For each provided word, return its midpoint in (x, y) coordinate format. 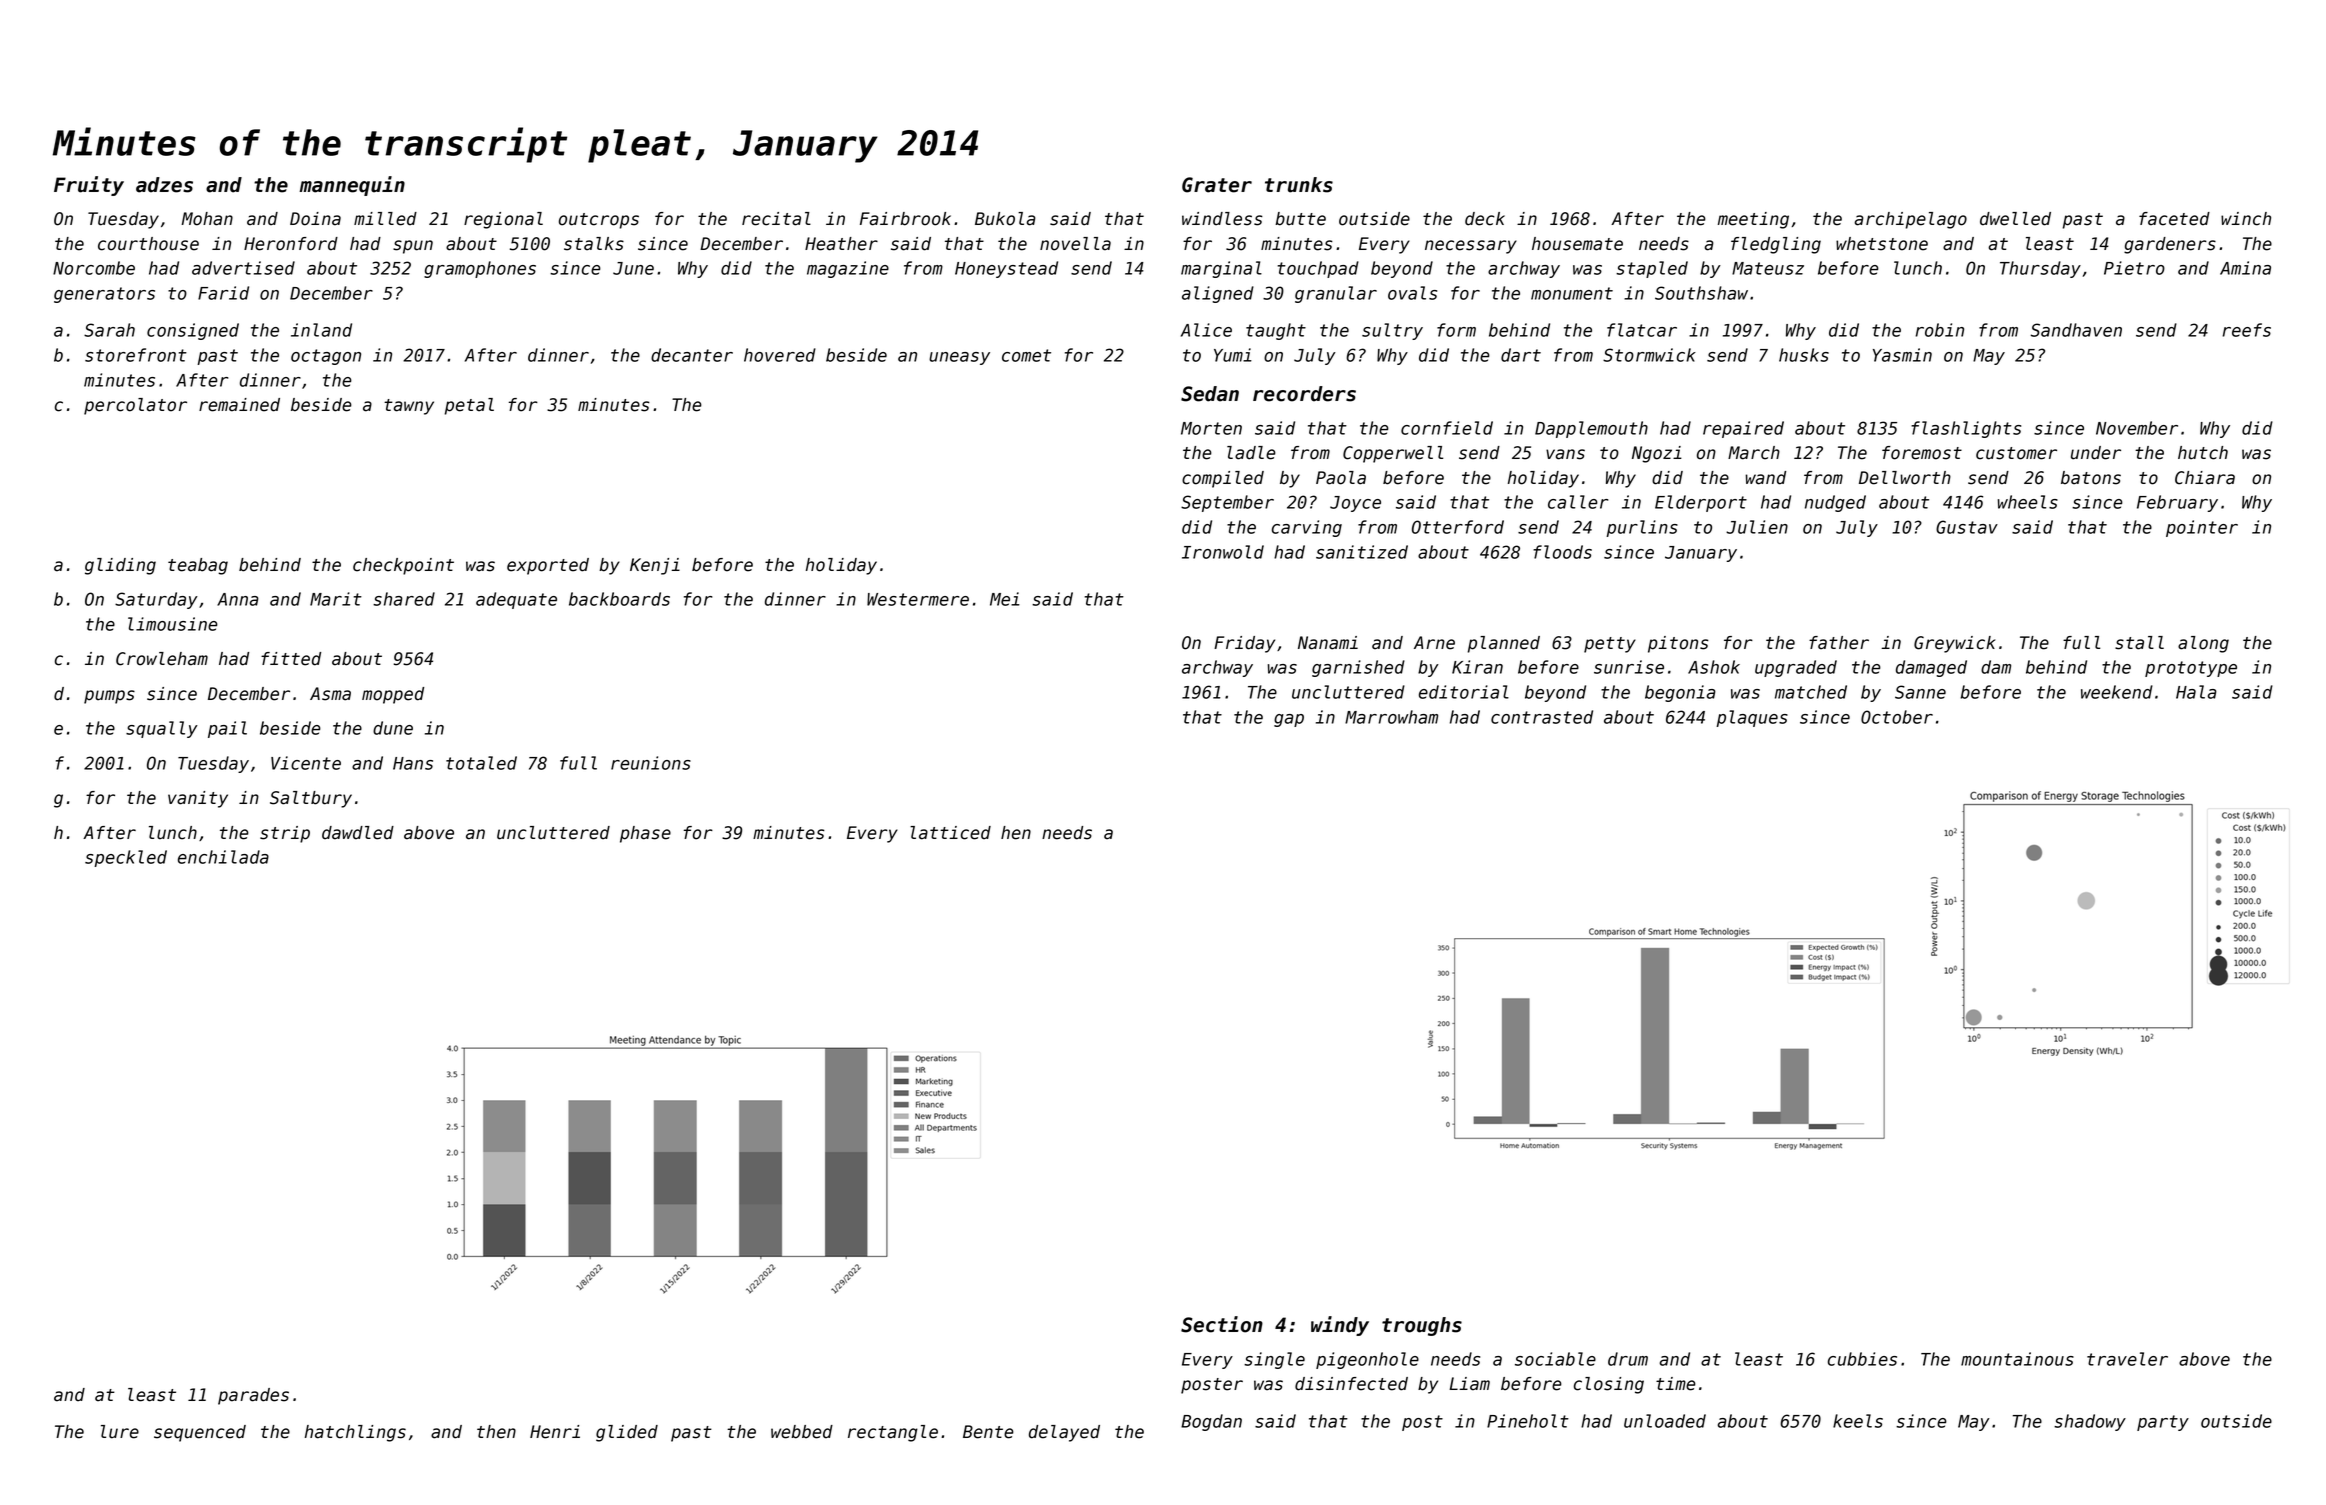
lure (120, 1432)
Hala (2196, 692)
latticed (950, 833)
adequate (516, 600)
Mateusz (1768, 268)
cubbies (1862, 1359)
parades (253, 1396)
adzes (164, 185)
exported (548, 566)
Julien (1757, 527)
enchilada (223, 857)
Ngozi (1657, 454)
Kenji (655, 566)
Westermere (918, 599)
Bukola (1005, 219)
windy (1340, 1326)
